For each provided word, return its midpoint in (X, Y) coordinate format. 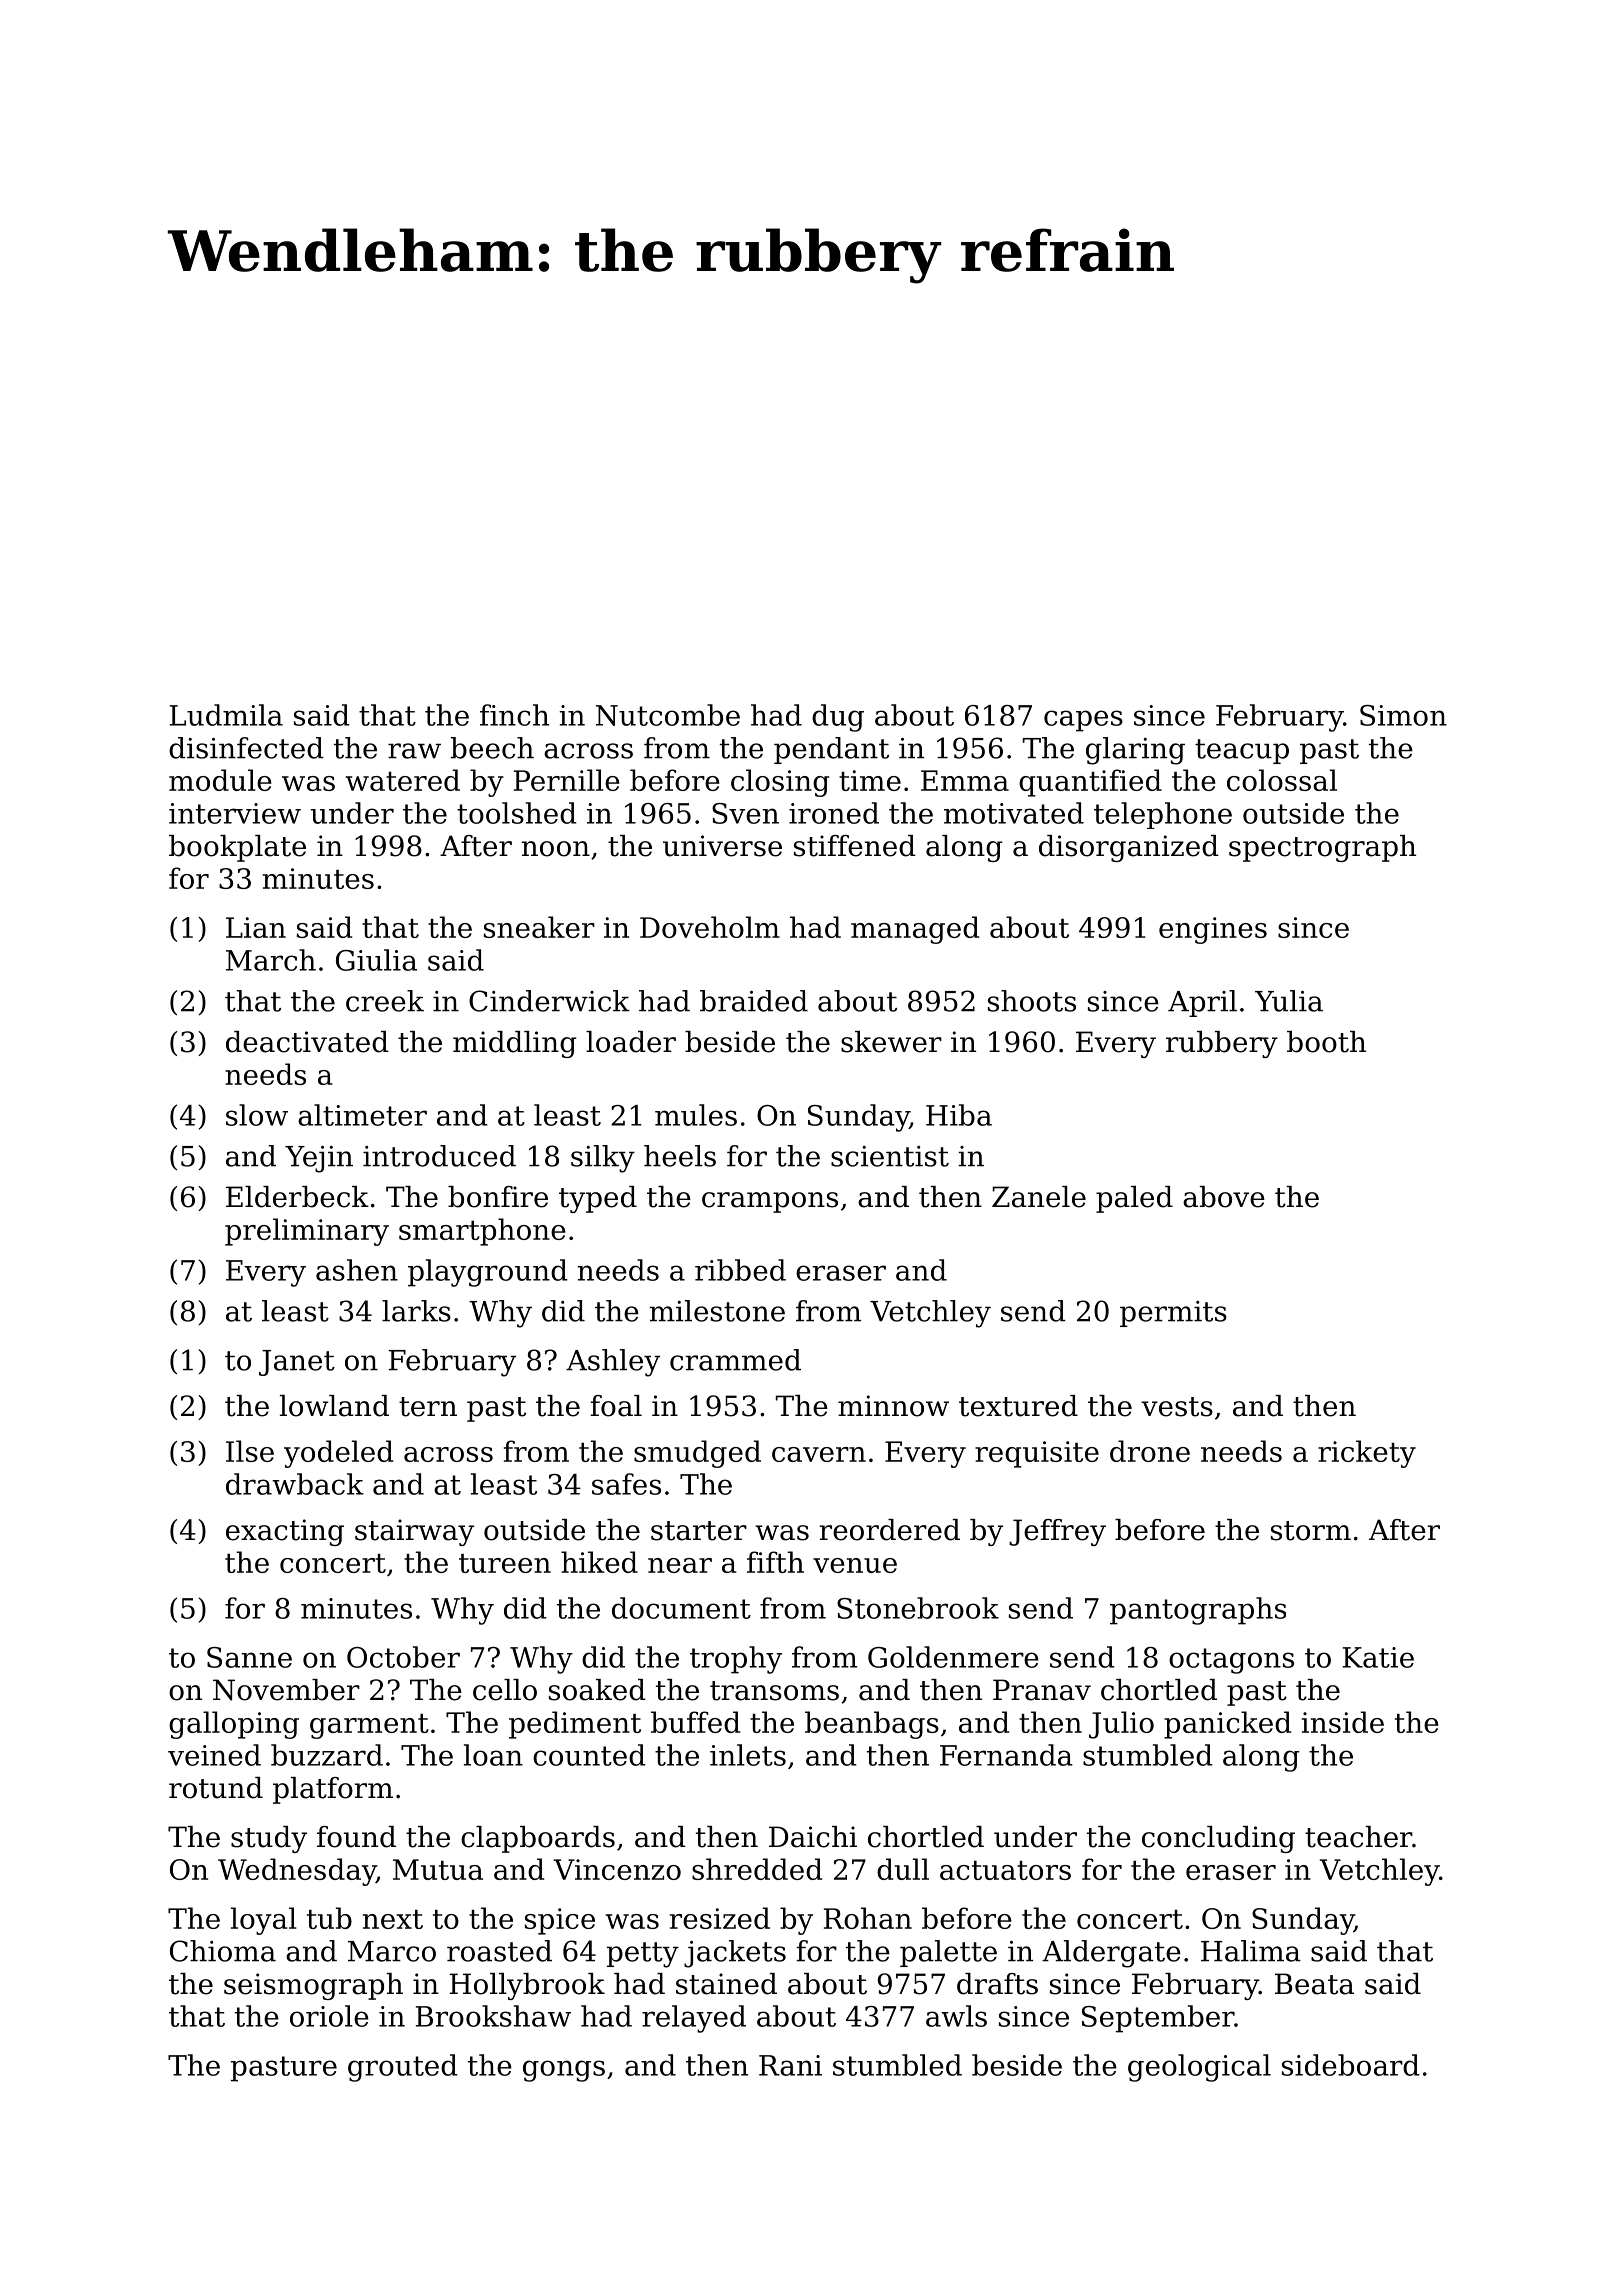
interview (235, 813)
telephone (1163, 815)
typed (598, 1199)
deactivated (307, 1042)
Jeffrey (1057, 1532)
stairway (414, 1532)
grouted (403, 2068)
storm (1311, 1531)
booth (1326, 1042)
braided (754, 1001)
